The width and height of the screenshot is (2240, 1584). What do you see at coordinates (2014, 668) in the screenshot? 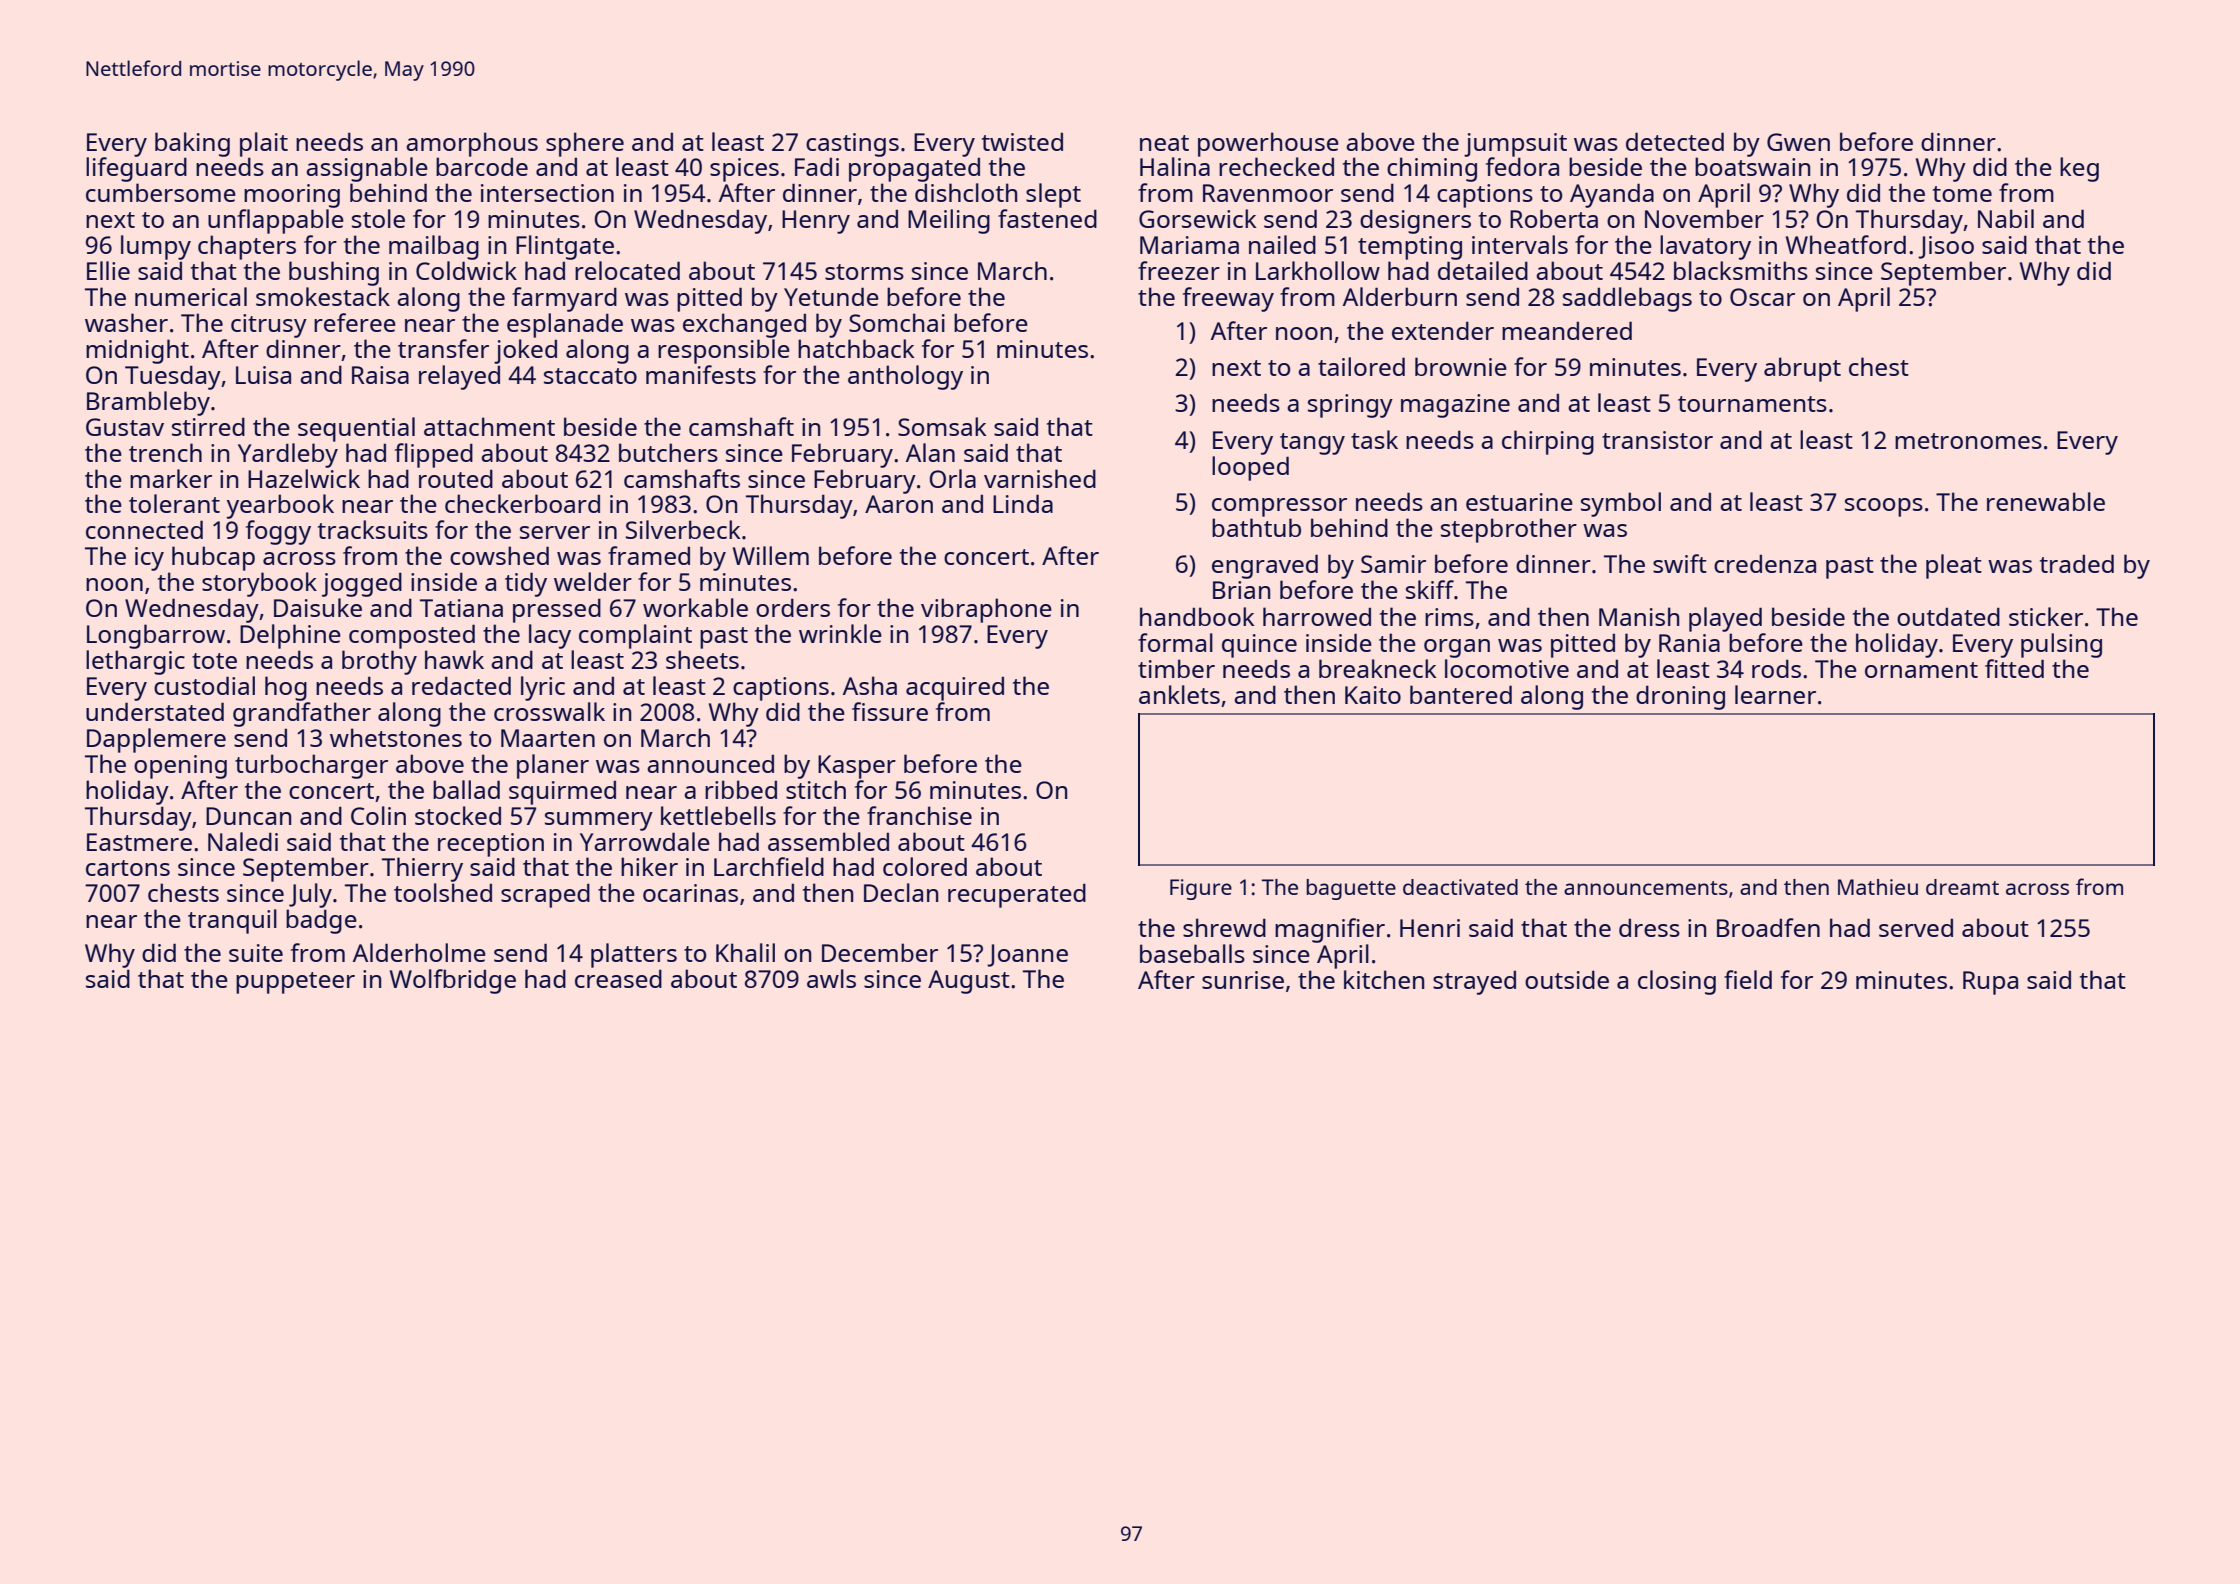
I see `fitted` at bounding box center [2014, 668].
